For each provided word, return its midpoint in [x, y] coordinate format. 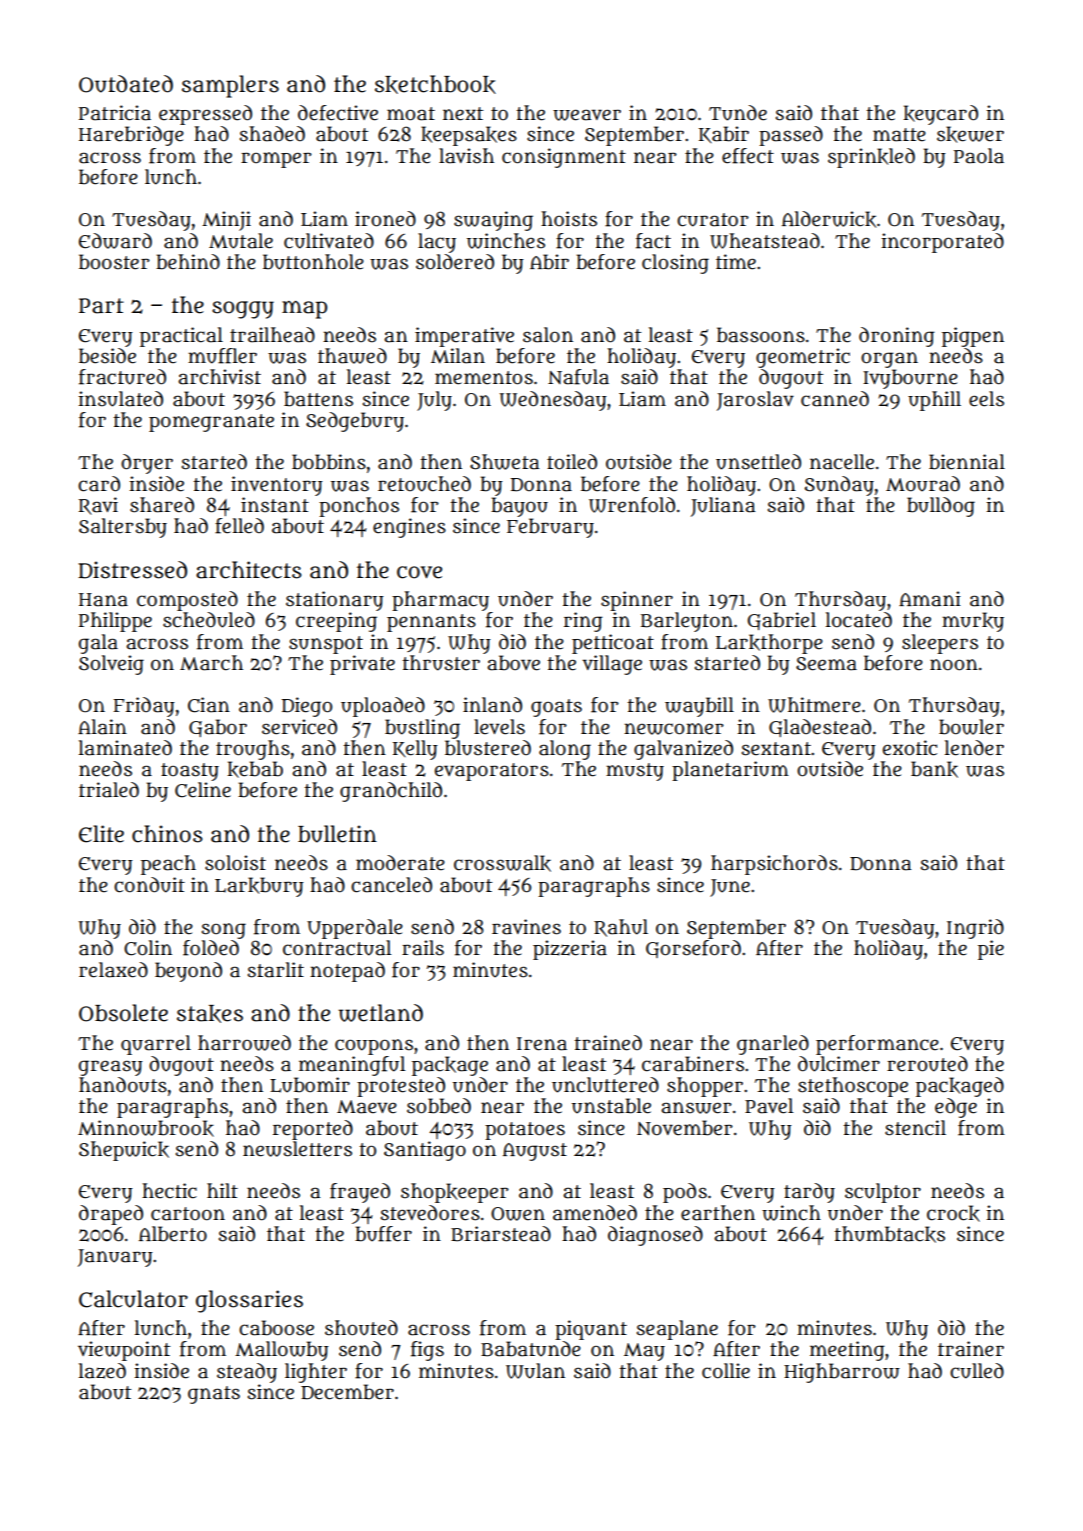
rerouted [927, 1064]
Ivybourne [910, 379]
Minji [226, 221]
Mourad [923, 484]
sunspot [326, 645]
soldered [455, 262]
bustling [422, 729]
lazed [102, 1371]
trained [608, 1043]
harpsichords [774, 865]
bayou [519, 507]
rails [423, 948]
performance [877, 1045]
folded [211, 948]
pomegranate [211, 423]
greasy [111, 1068]
